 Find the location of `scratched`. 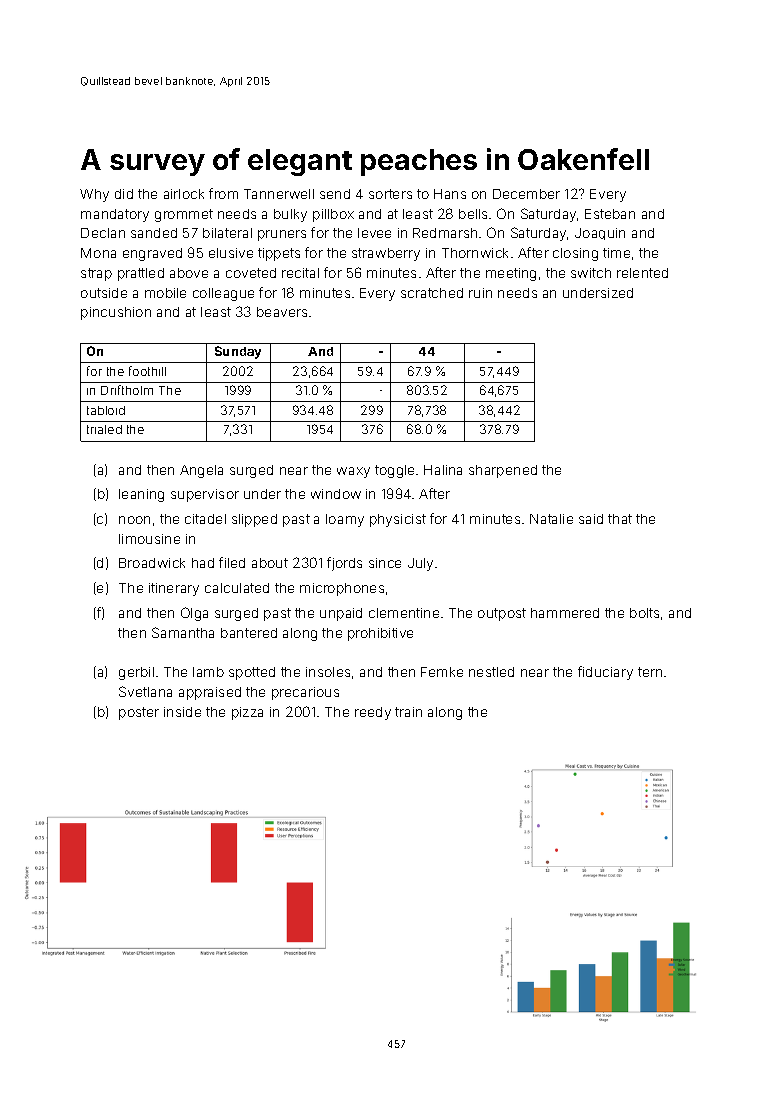

scratched is located at coordinates (432, 293).
